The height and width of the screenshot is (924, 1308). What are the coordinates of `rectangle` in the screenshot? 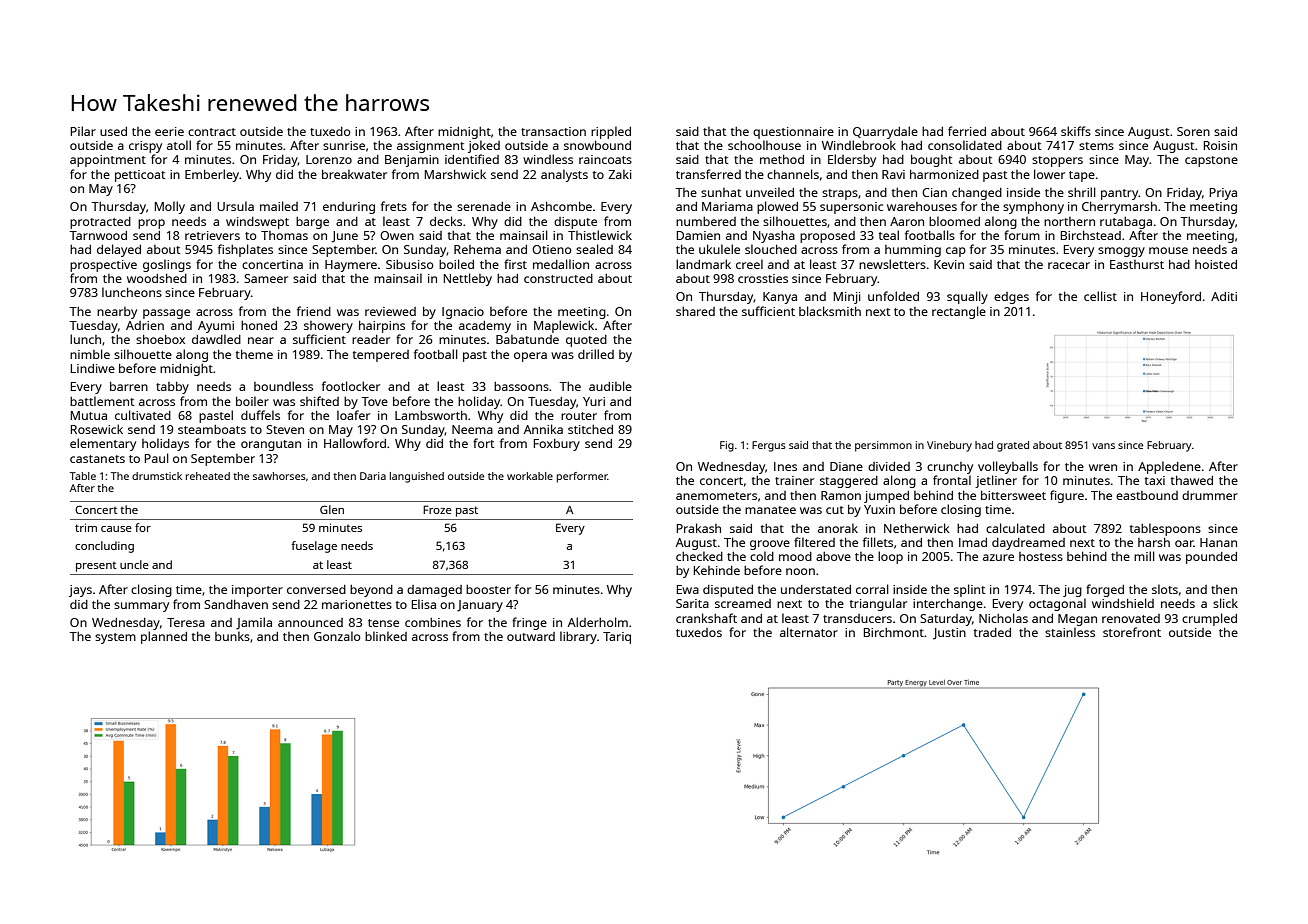 It's located at (959, 312).
